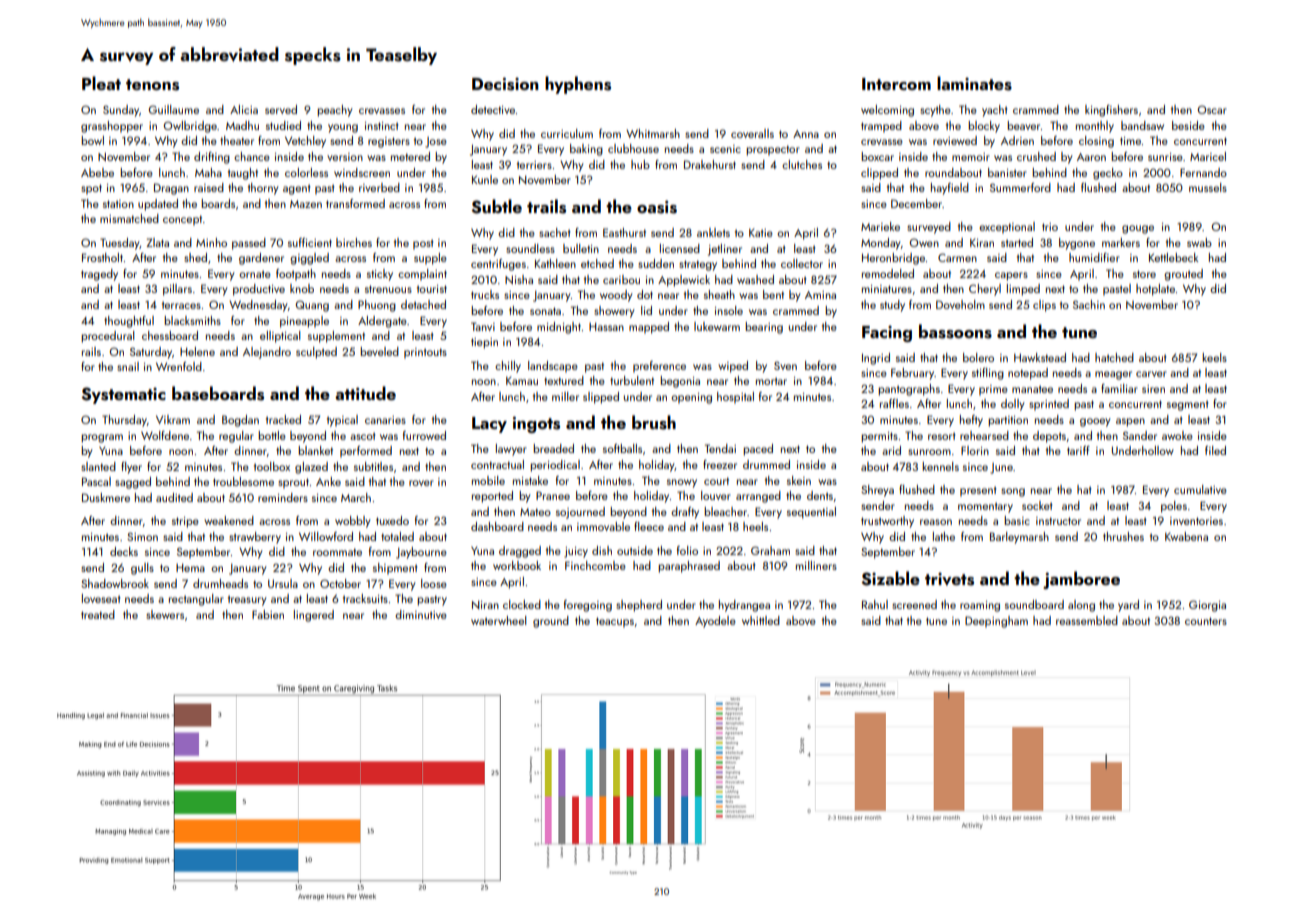 The height and width of the document is (924, 1308). What do you see at coordinates (616, 296) in the document?
I see `woody` at bounding box center [616, 296].
